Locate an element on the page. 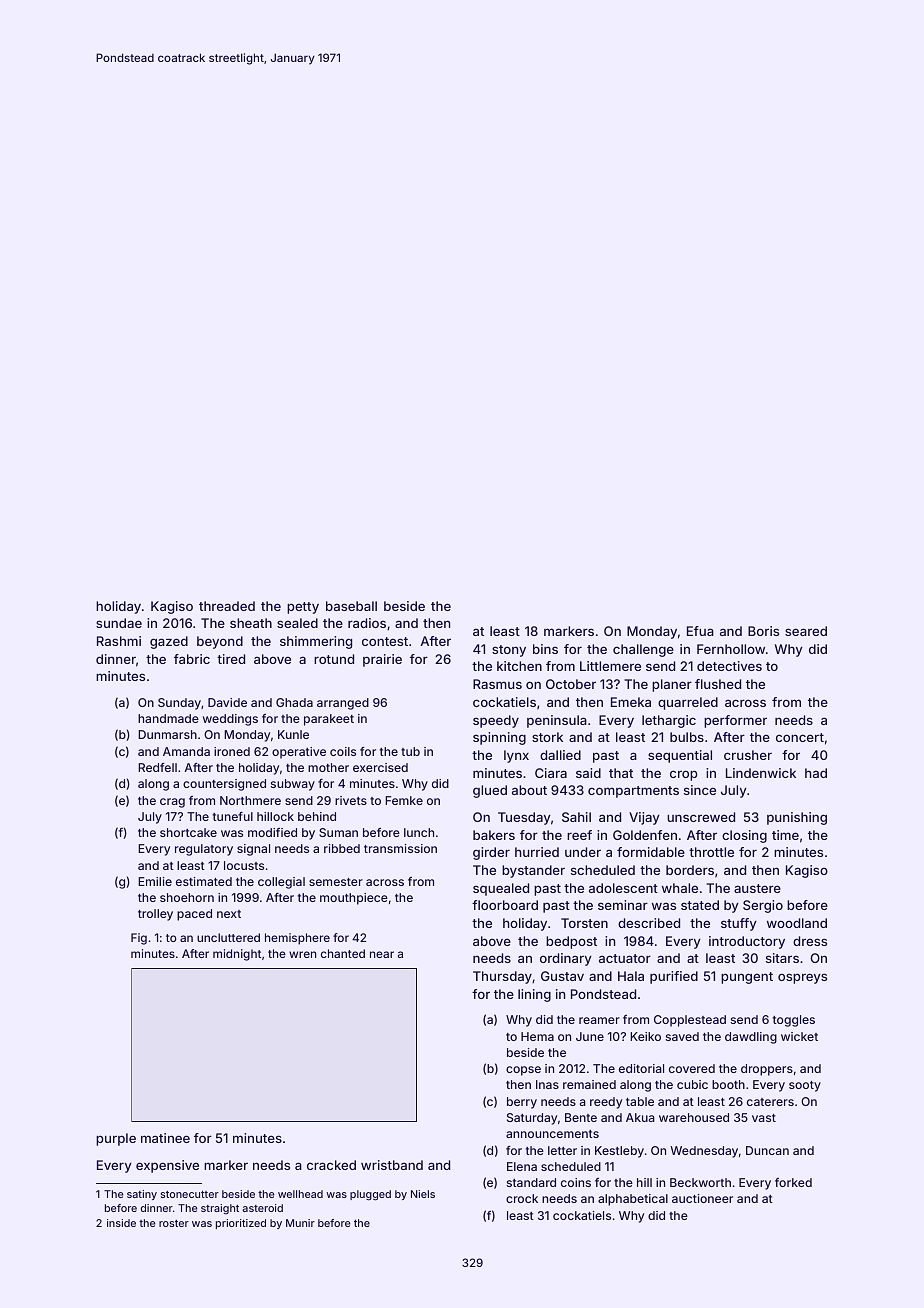 The height and width of the image is (1308, 924). squealed is located at coordinates (501, 889).
